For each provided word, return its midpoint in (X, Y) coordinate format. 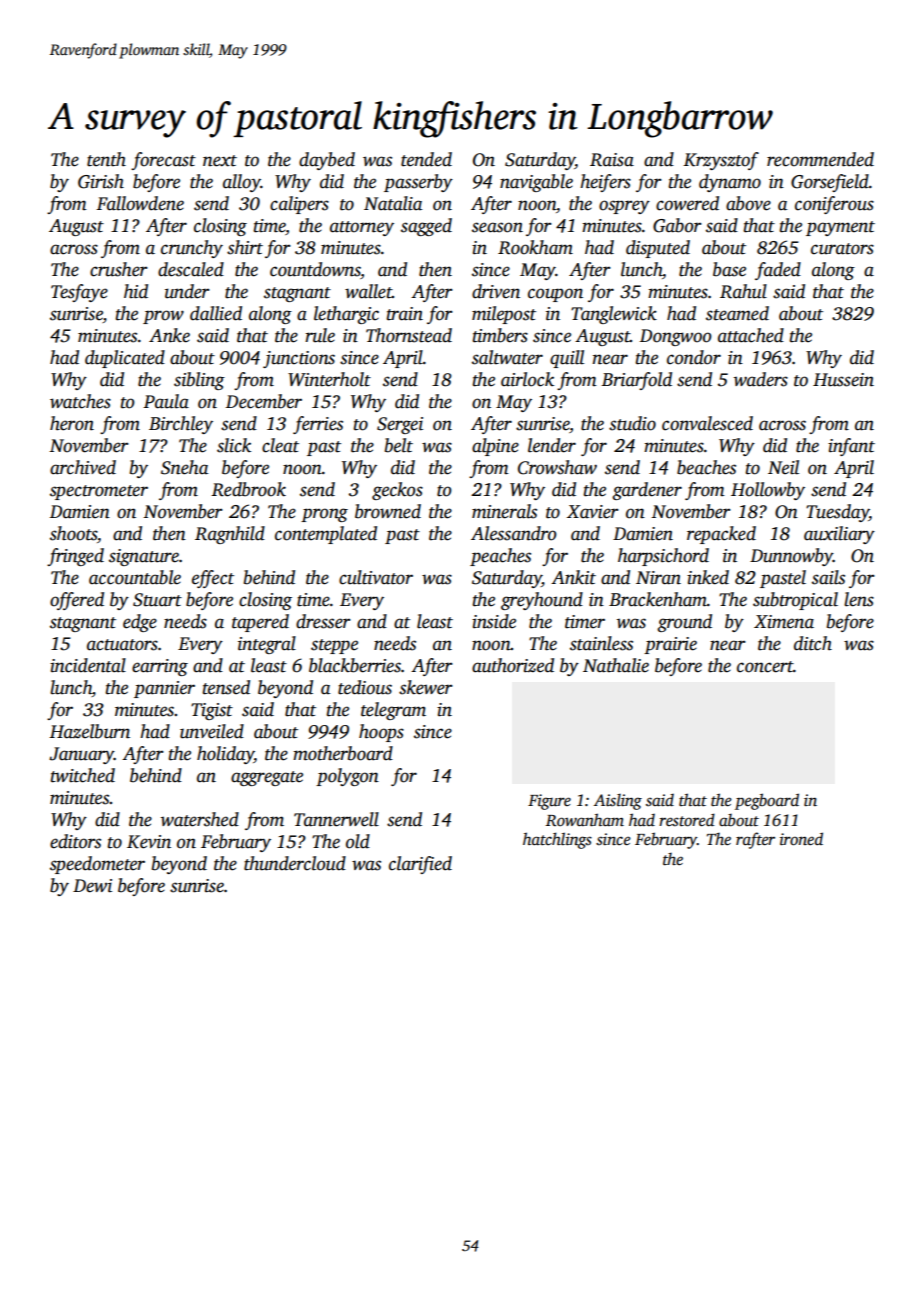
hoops (381, 733)
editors (75, 841)
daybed (327, 161)
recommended (820, 159)
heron (72, 423)
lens (859, 599)
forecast (163, 161)
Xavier (593, 512)
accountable (135, 577)
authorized (513, 665)
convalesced (707, 423)
